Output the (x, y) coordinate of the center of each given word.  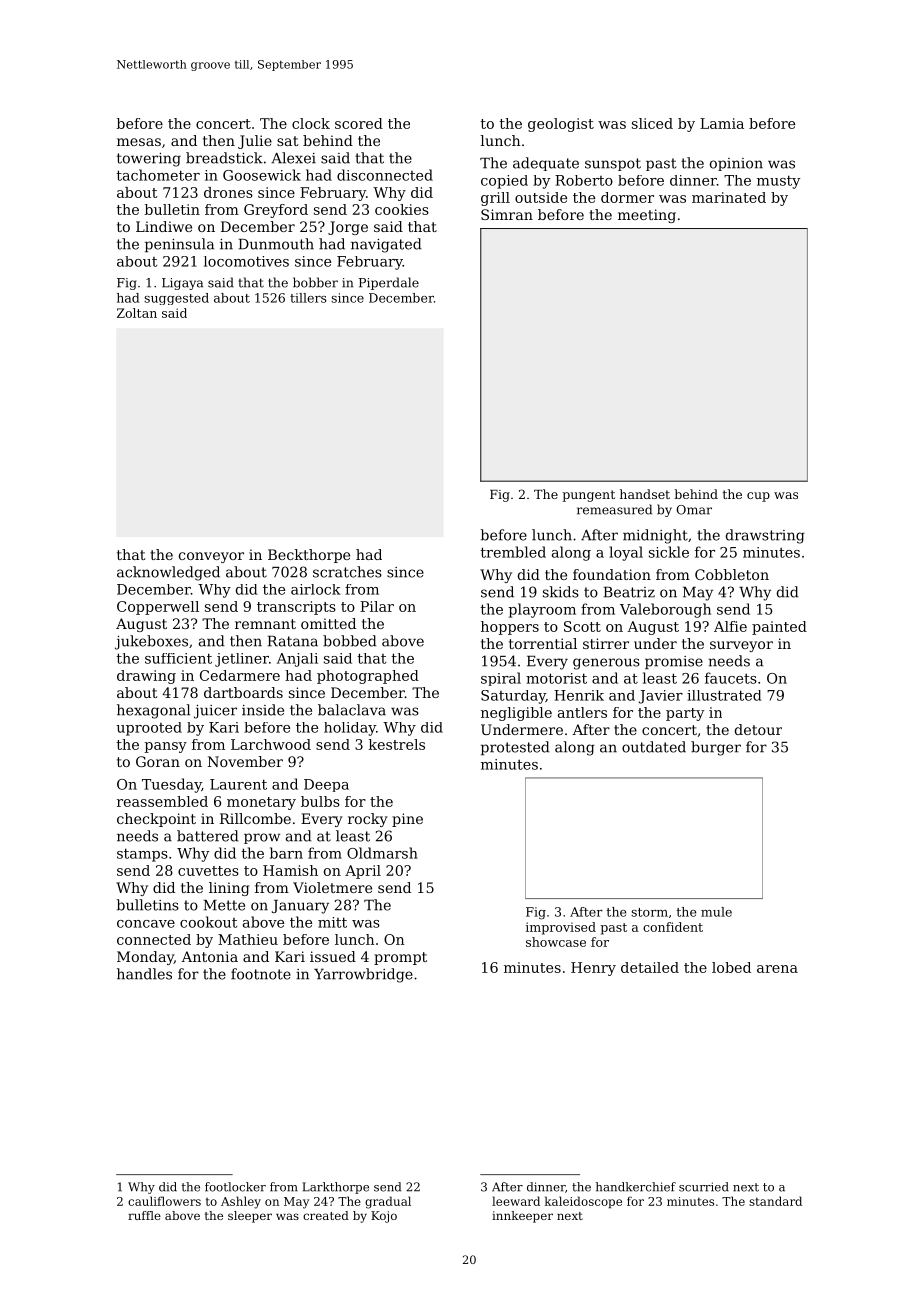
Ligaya (182, 284)
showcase (556, 942)
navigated (386, 245)
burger (716, 748)
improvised (561, 928)
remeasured (614, 509)
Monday (145, 958)
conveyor (211, 557)
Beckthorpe (309, 556)
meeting (647, 216)
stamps (142, 855)
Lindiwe (164, 226)
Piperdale (389, 283)
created (326, 1215)
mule (716, 912)
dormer (627, 197)
